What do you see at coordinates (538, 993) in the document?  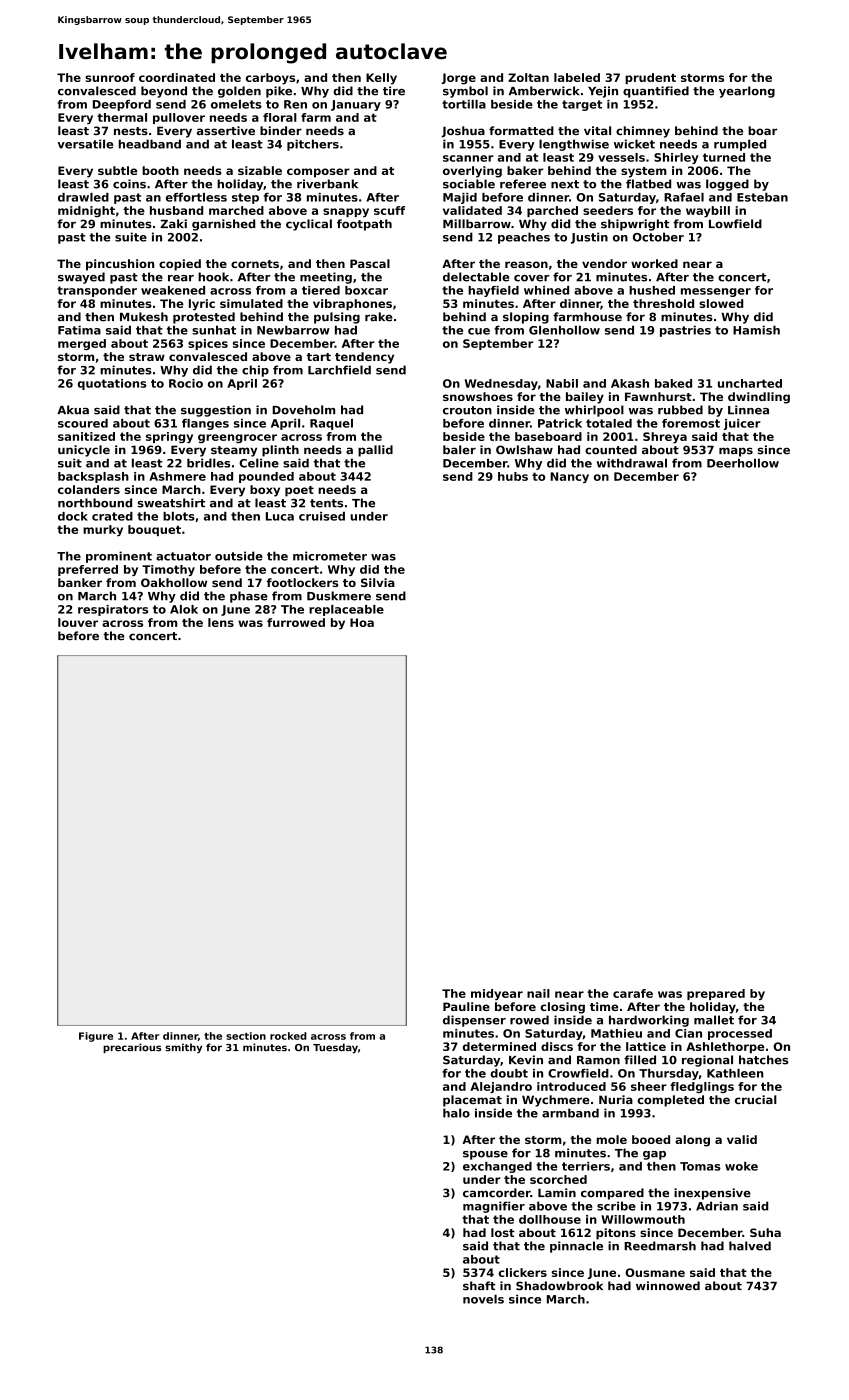 I see `nail` at bounding box center [538, 993].
